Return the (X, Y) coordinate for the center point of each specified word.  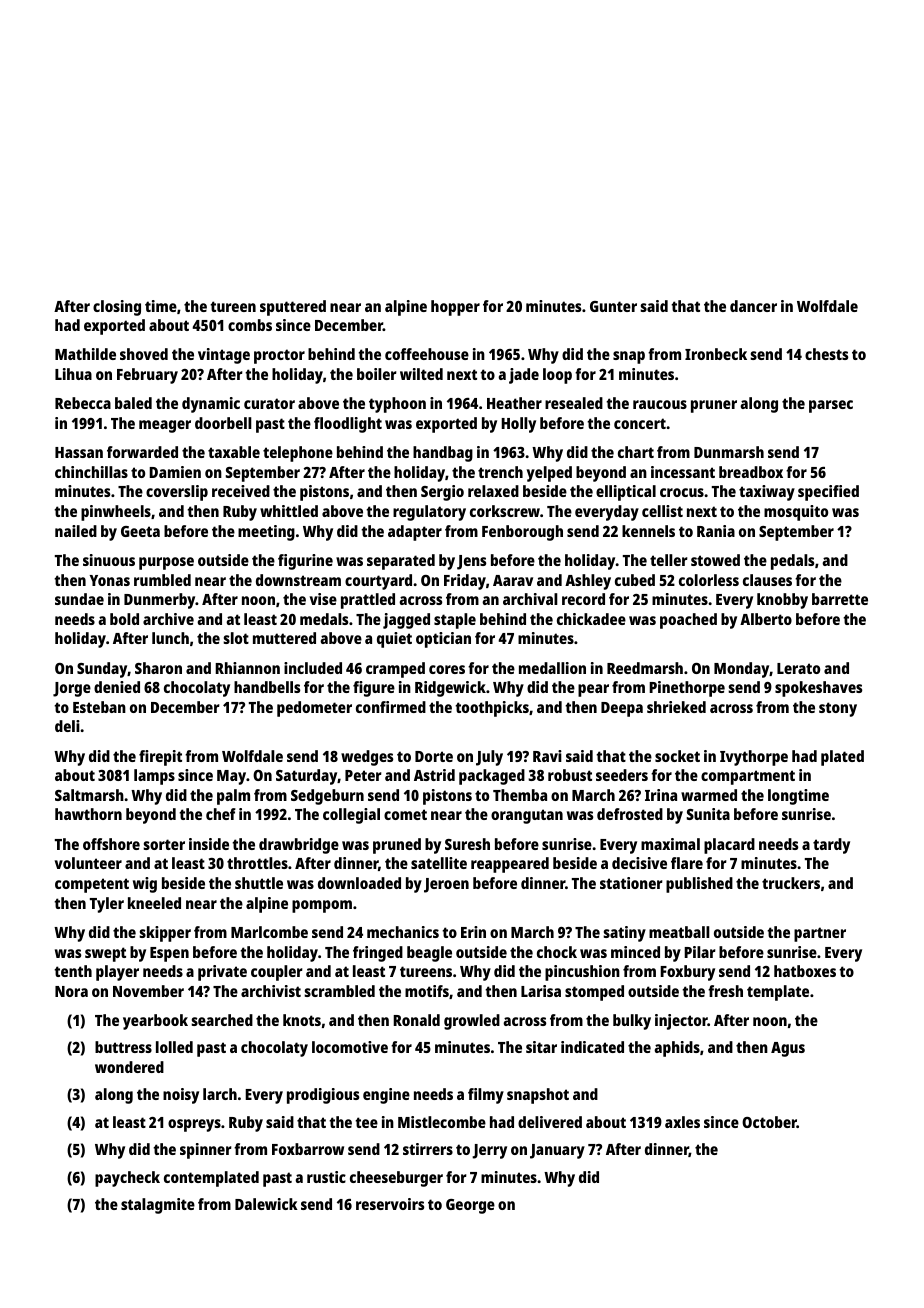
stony (838, 709)
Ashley (588, 582)
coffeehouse (427, 354)
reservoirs (390, 1204)
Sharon (158, 668)
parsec (831, 406)
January (557, 1151)
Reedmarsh (645, 668)
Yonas (110, 580)
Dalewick (266, 1204)
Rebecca (83, 403)
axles (682, 1122)
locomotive (350, 1047)
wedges (367, 758)
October (769, 1122)
